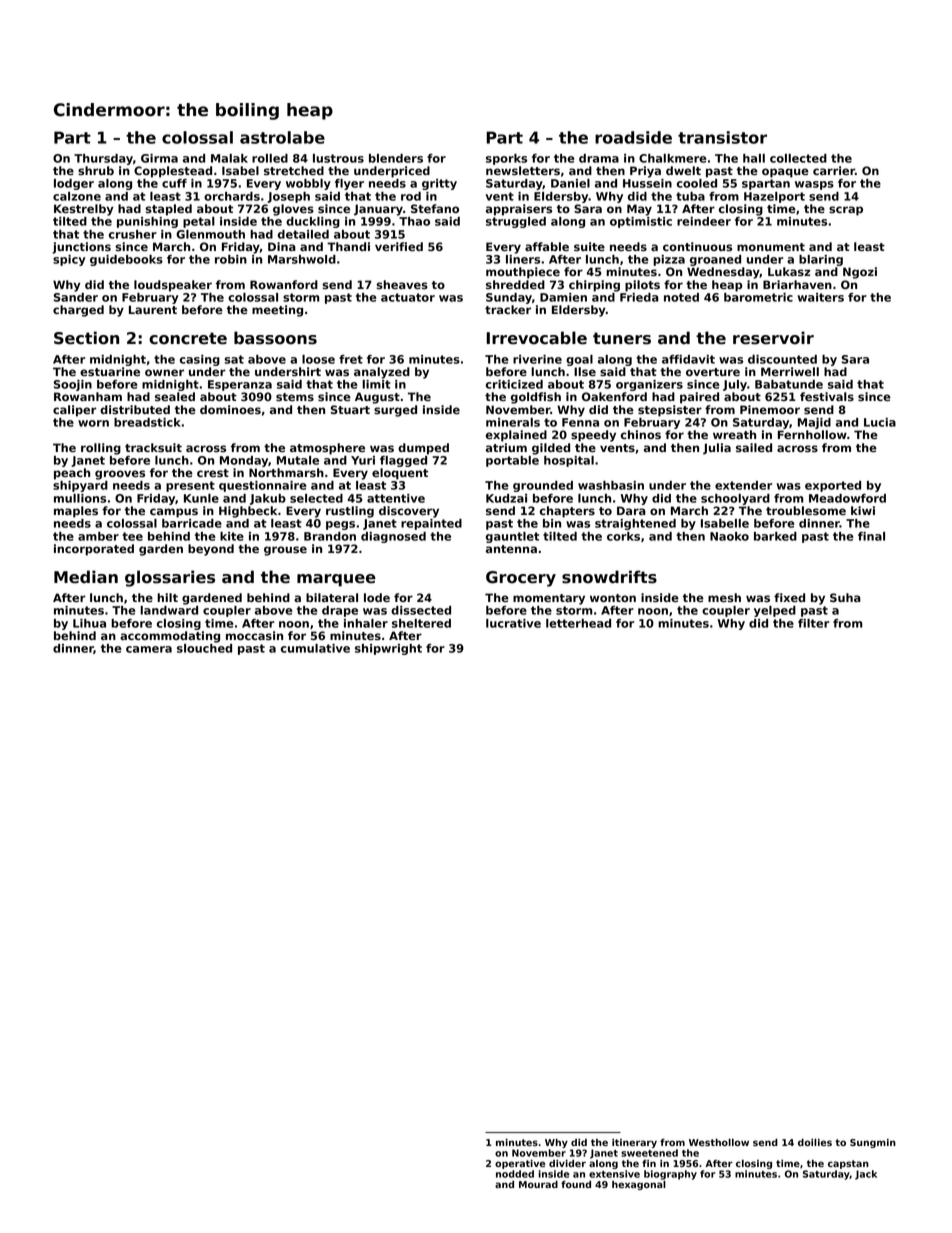  What do you see at coordinates (515, 1174) in the screenshot?
I see `nodded` at bounding box center [515, 1174].
